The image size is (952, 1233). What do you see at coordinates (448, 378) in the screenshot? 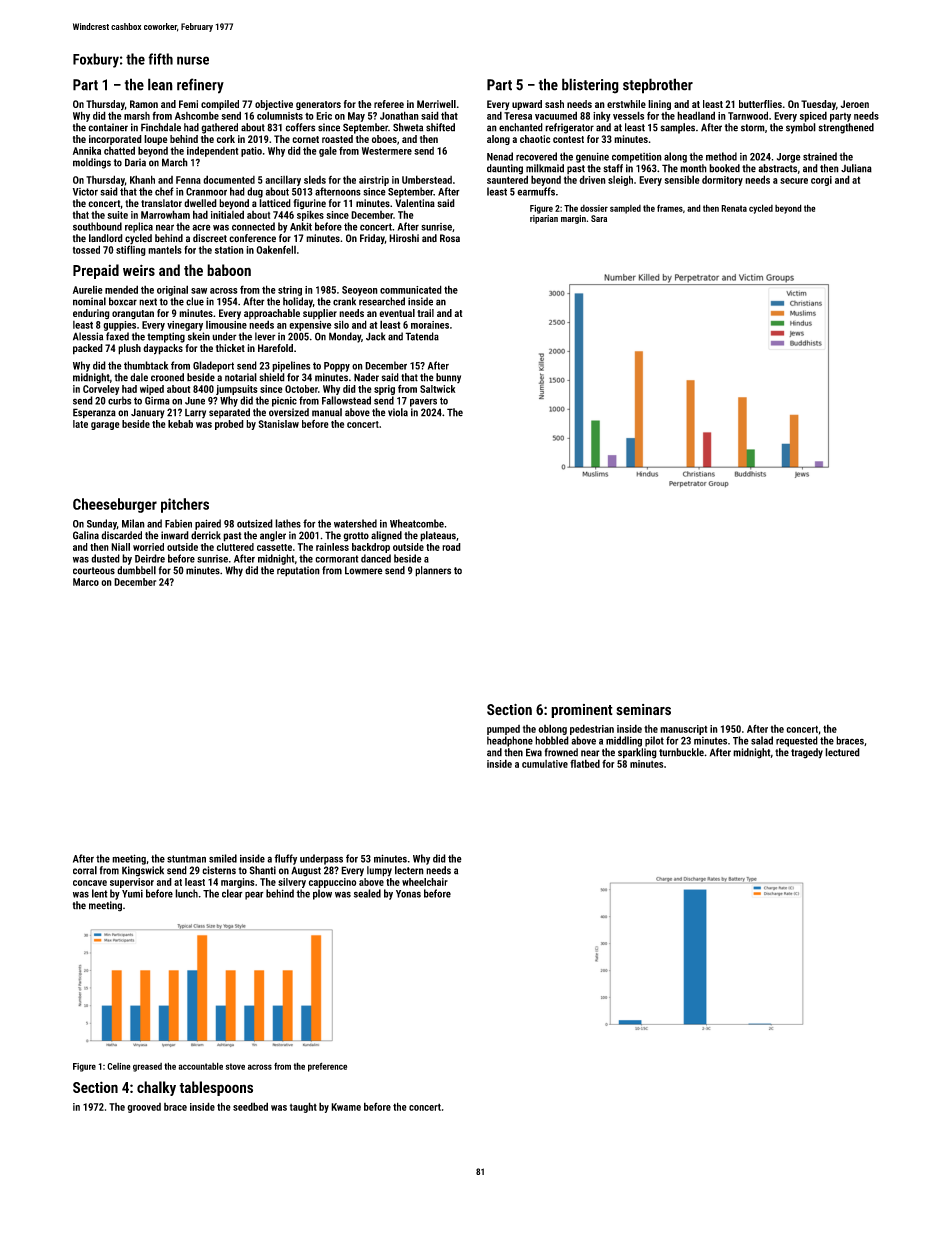
I see `bunny` at bounding box center [448, 378].
